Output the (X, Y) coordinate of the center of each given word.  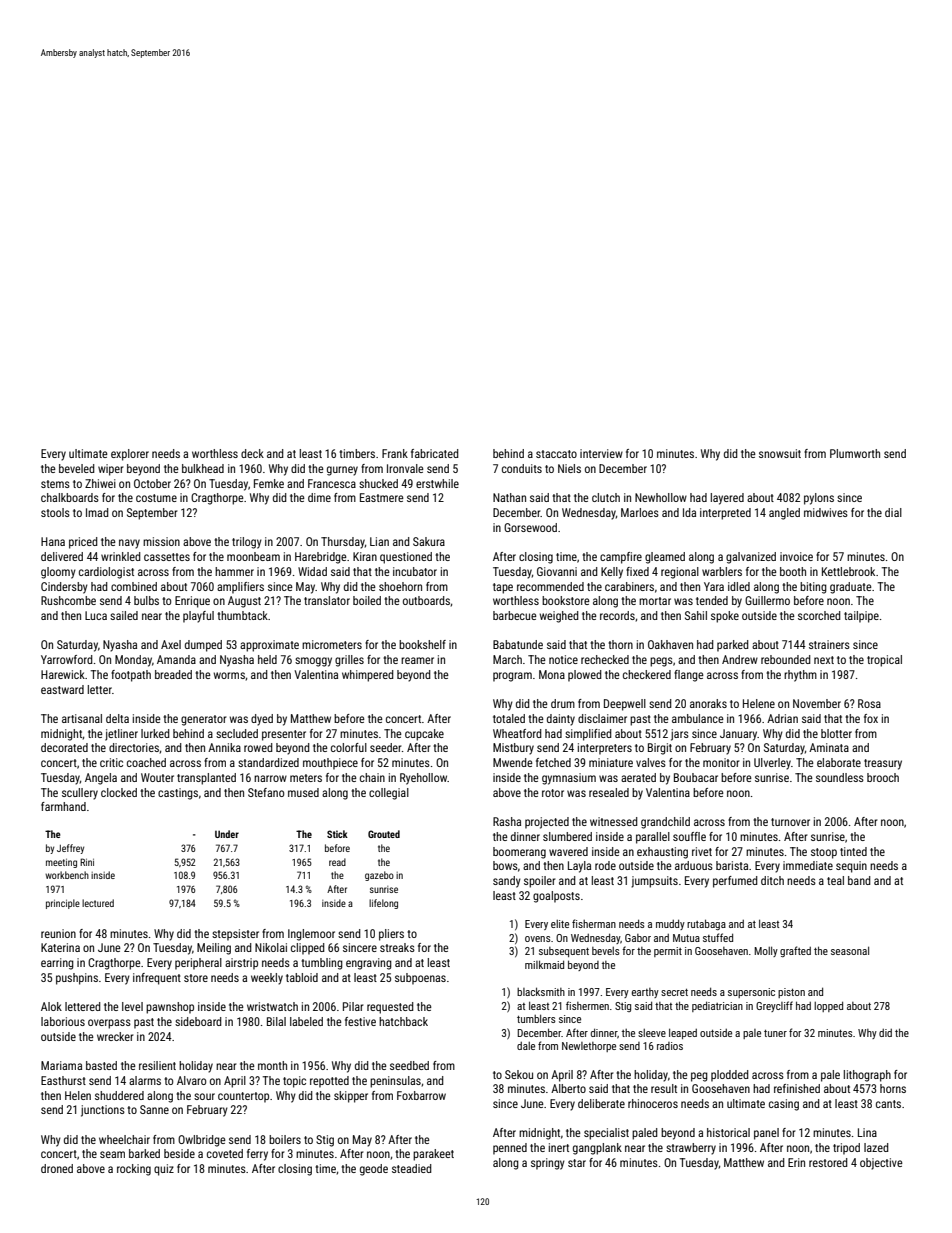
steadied (412, 1168)
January (739, 735)
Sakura (429, 541)
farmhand (63, 806)
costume (156, 498)
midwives (826, 512)
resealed (609, 792)
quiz (164, 1170)
